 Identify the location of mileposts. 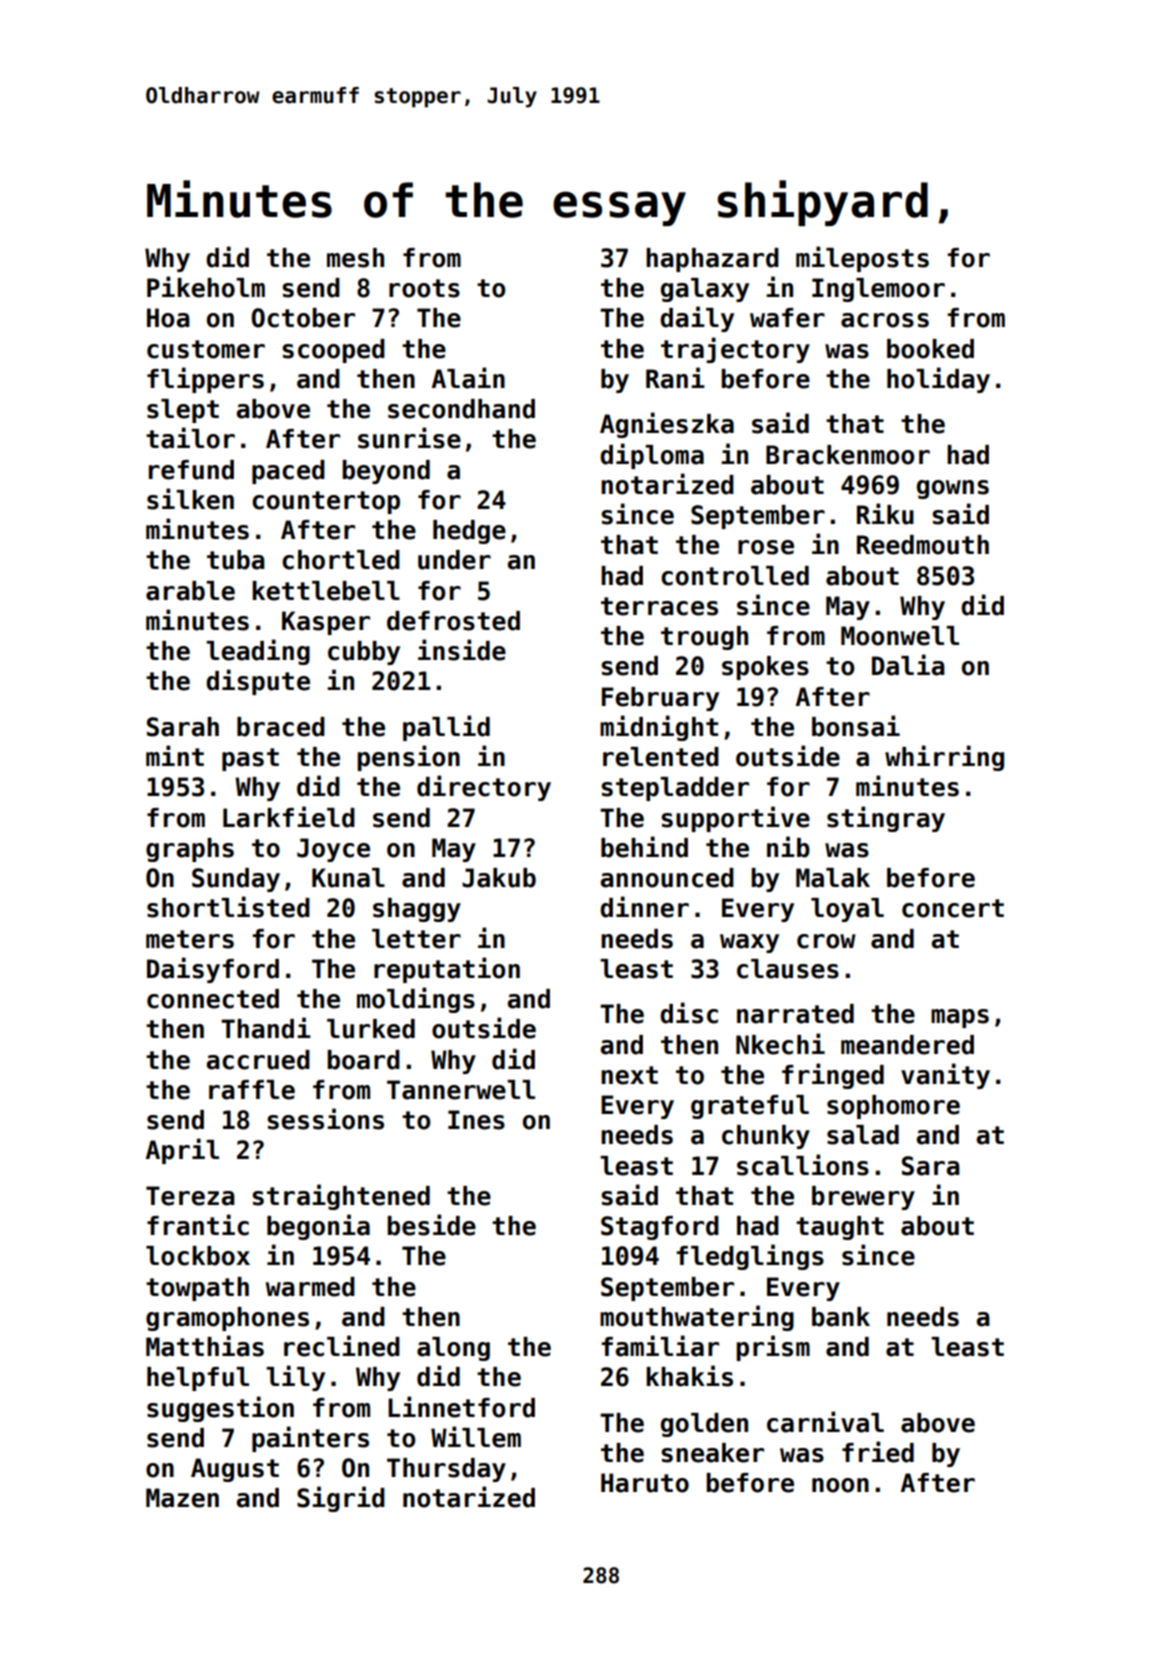
(862, 259).
